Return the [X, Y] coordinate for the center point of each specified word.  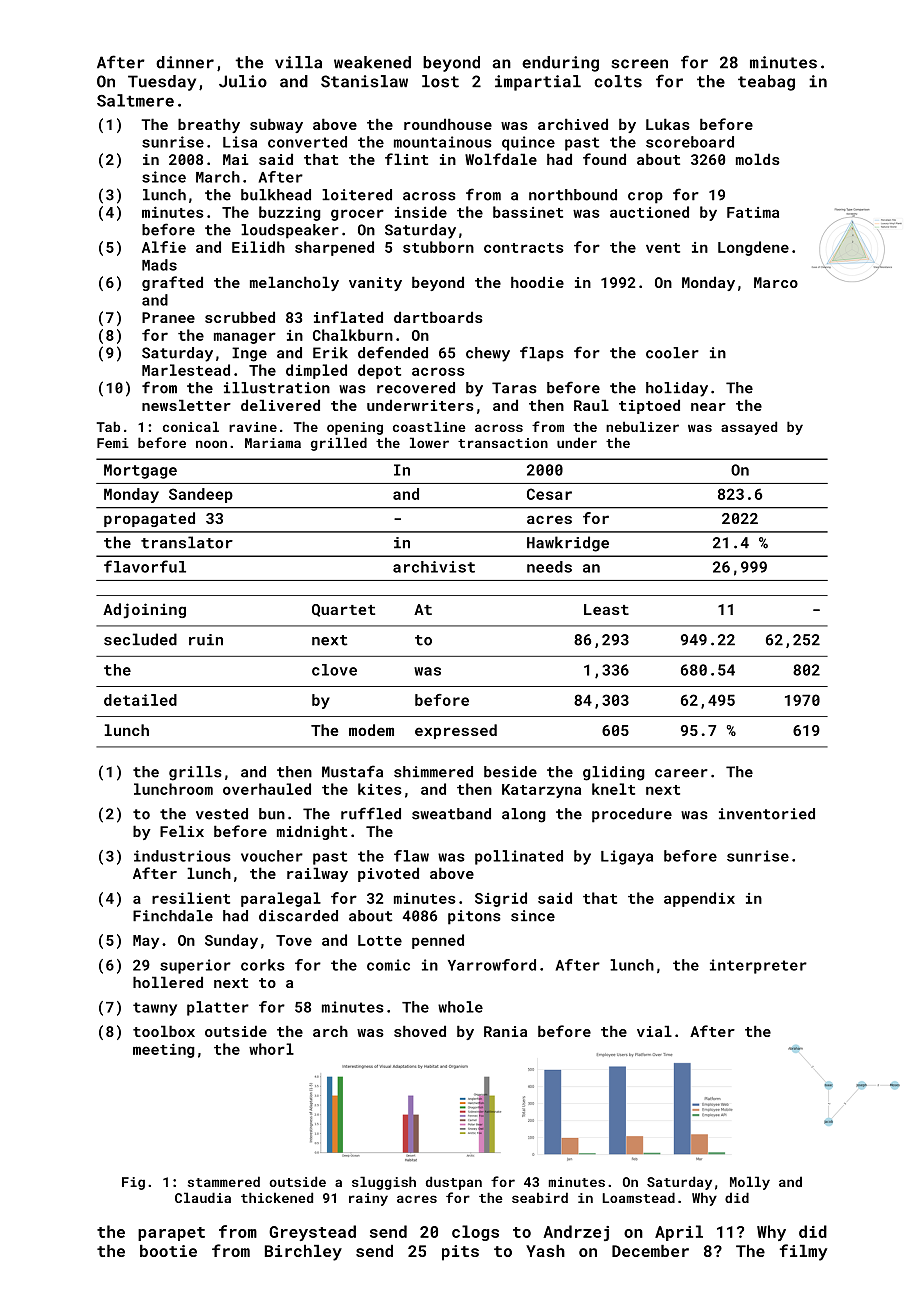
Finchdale [173, 916]
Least [606, 609]
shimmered [433, 772]
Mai [236, 159]
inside [421, 212]
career [681, 773]
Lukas [668, 124]
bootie [168, 1251]
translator [187, 542]
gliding [614, 773]
